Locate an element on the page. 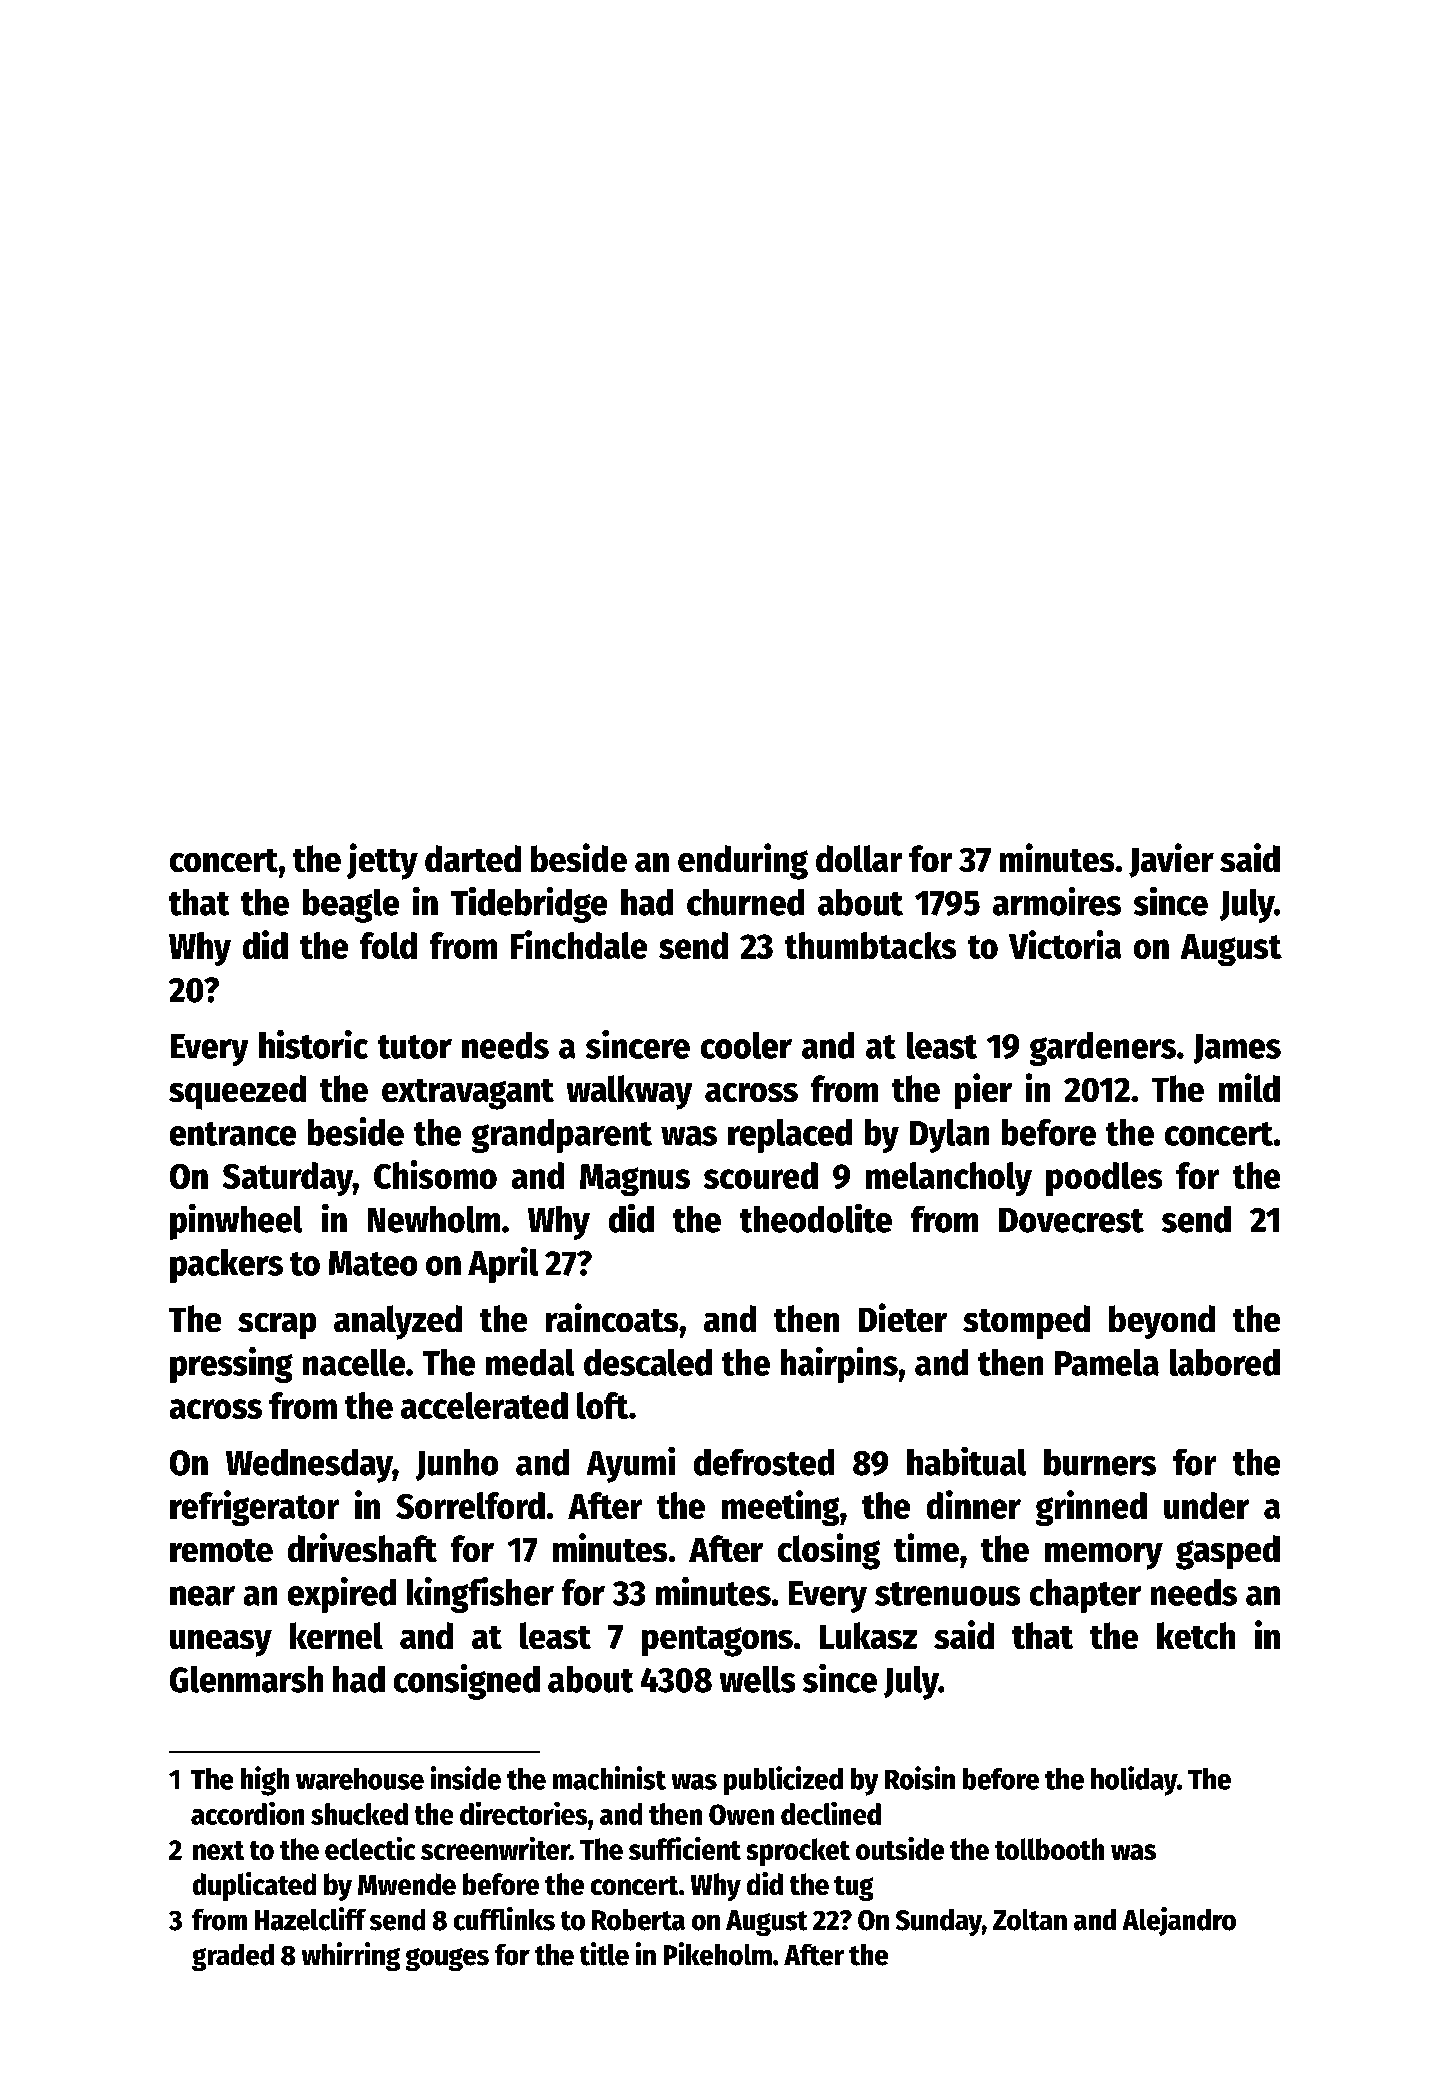 This image has width=1450, height=2100. Alejandro is located at coordinates (1179, 1921).
